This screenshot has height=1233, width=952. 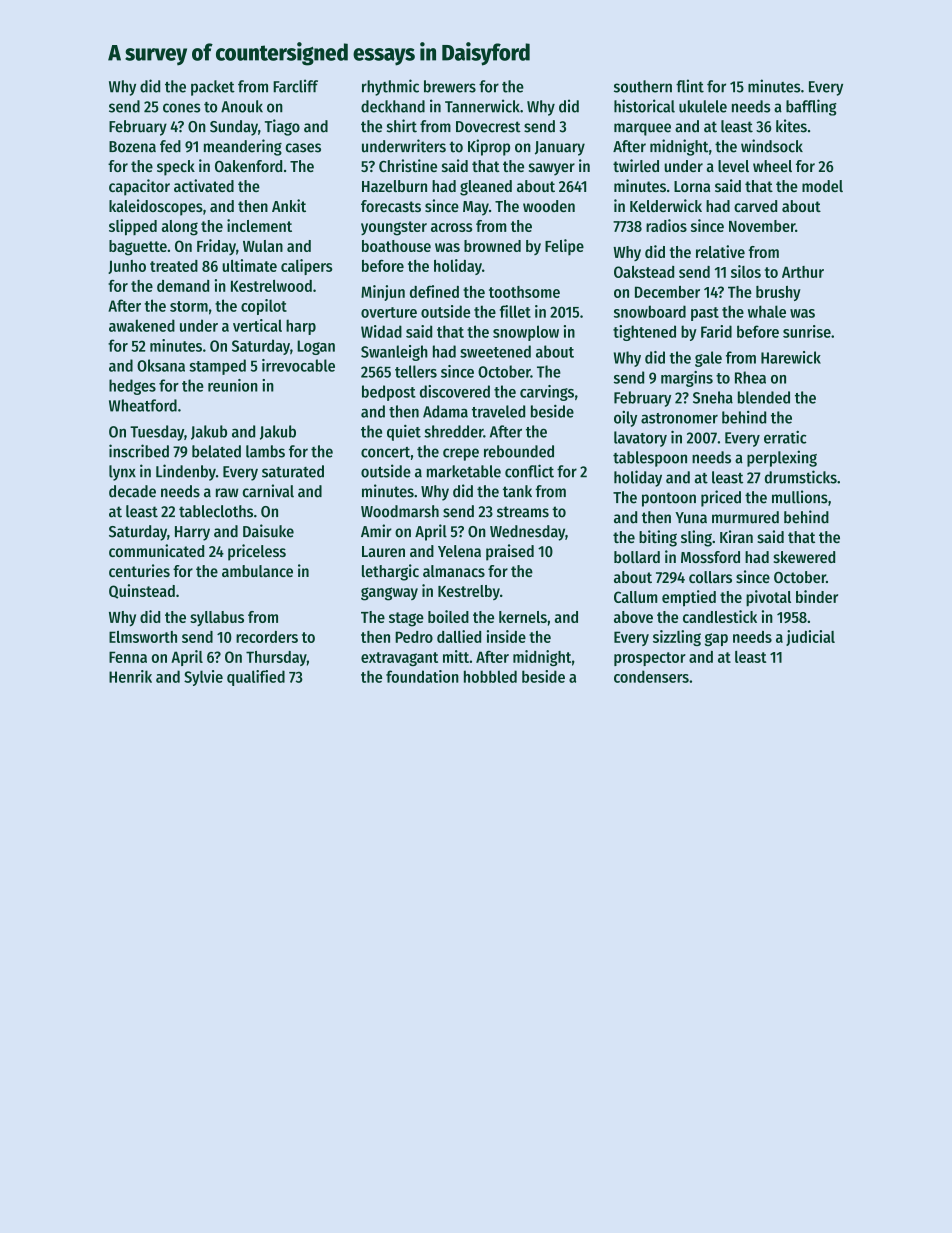 What do you see at coordinates (637, 557) in the screenshot?
I see `bollard` at bounding box center [637, 557].
